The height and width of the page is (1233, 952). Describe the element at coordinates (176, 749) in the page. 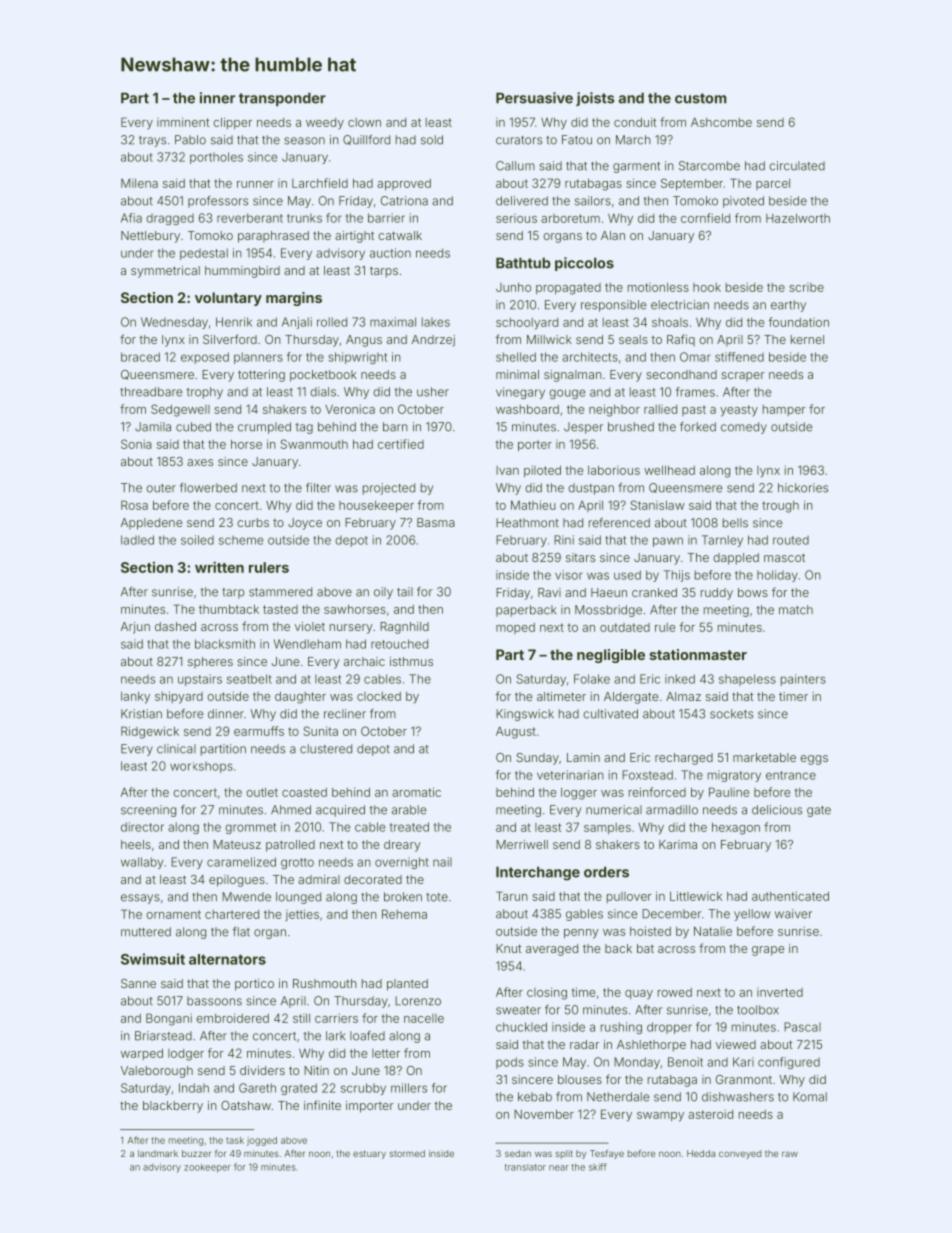

I see `clinical` at that location.
